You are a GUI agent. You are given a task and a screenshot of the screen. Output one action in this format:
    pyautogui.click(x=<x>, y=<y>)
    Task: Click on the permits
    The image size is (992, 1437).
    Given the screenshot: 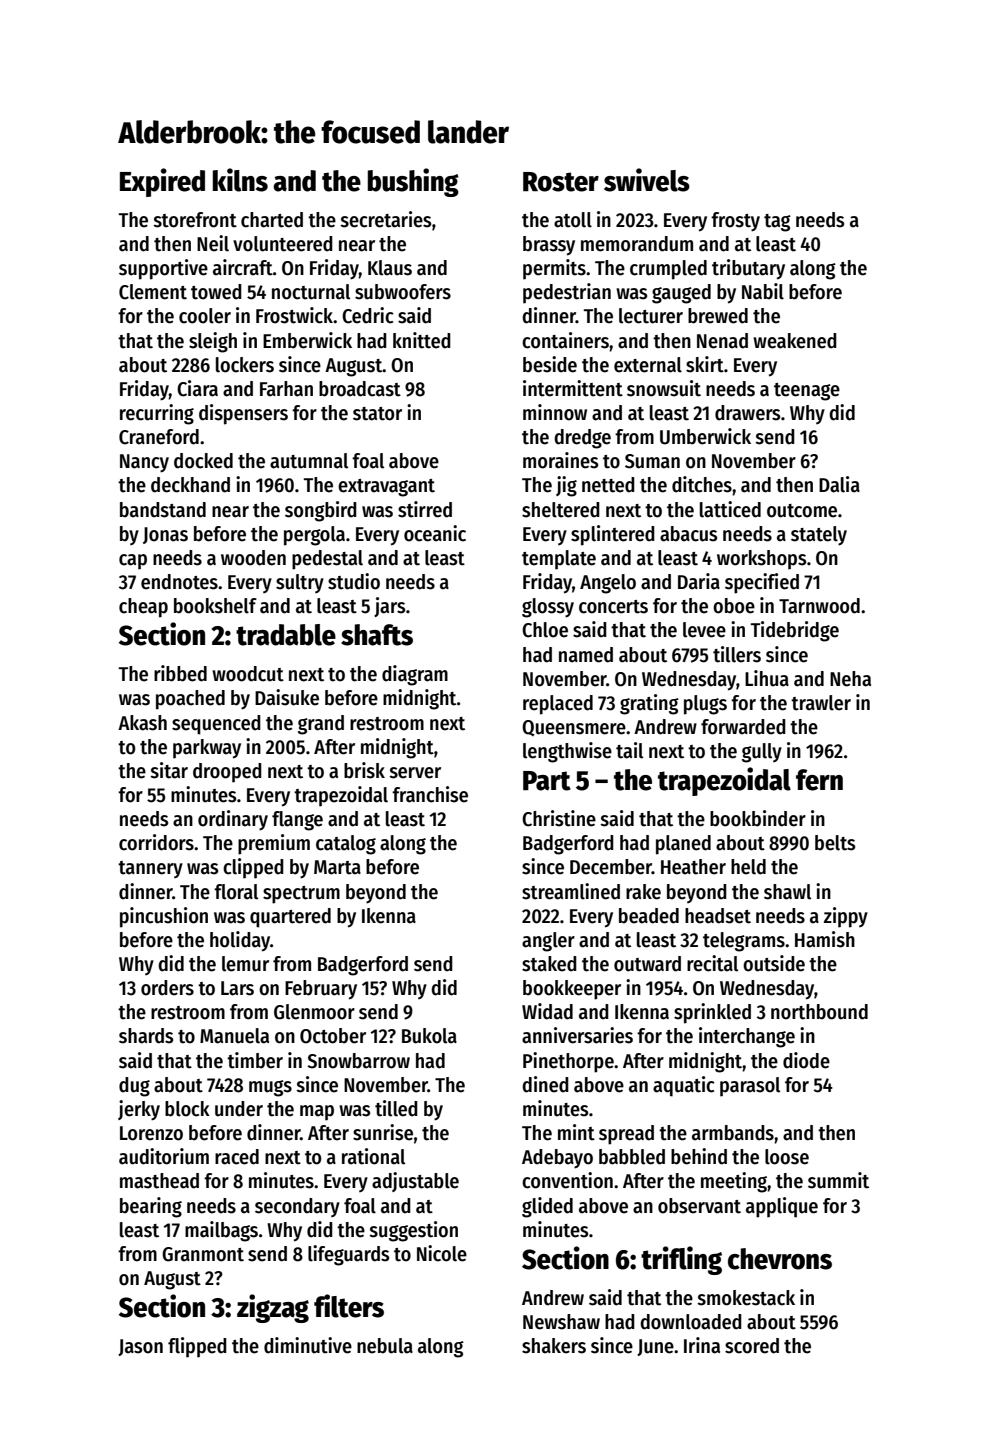 What is the action you would take?
    pyautogui.click(x=554, y=269)
